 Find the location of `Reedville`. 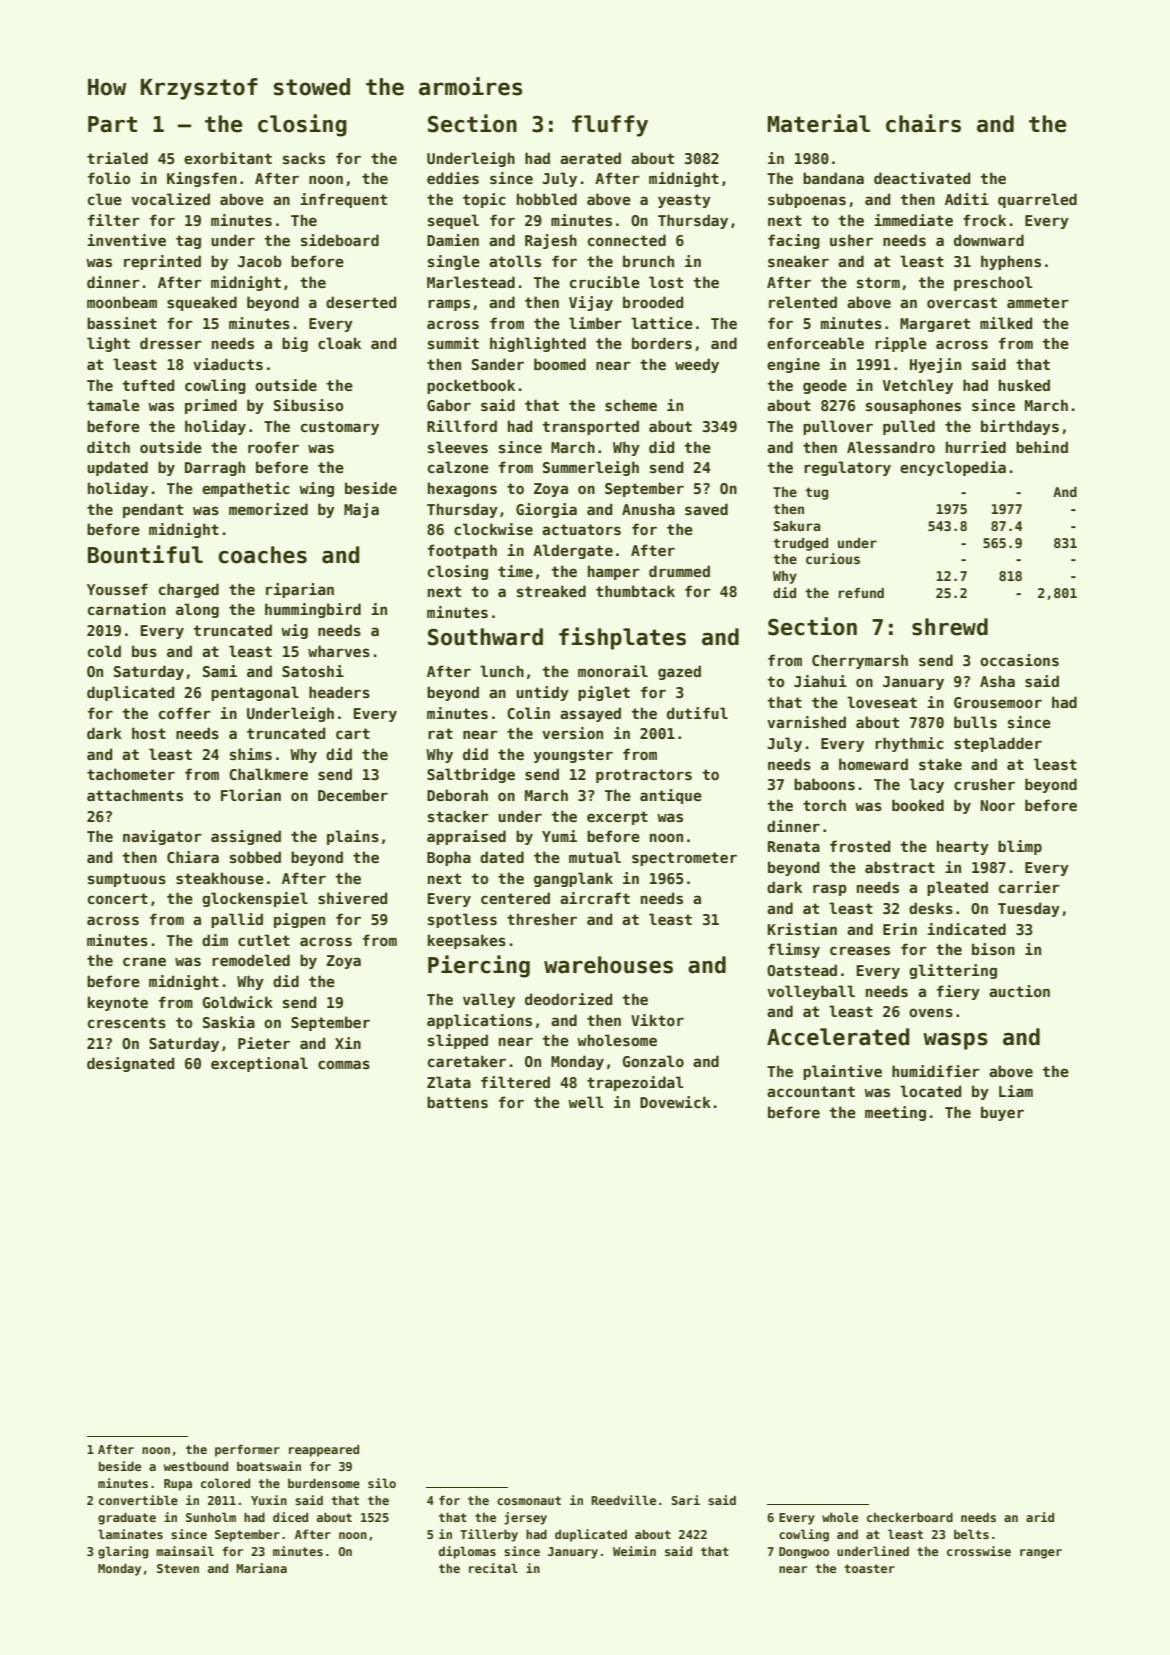

Reedville is located at coordinates (623, 1500).
